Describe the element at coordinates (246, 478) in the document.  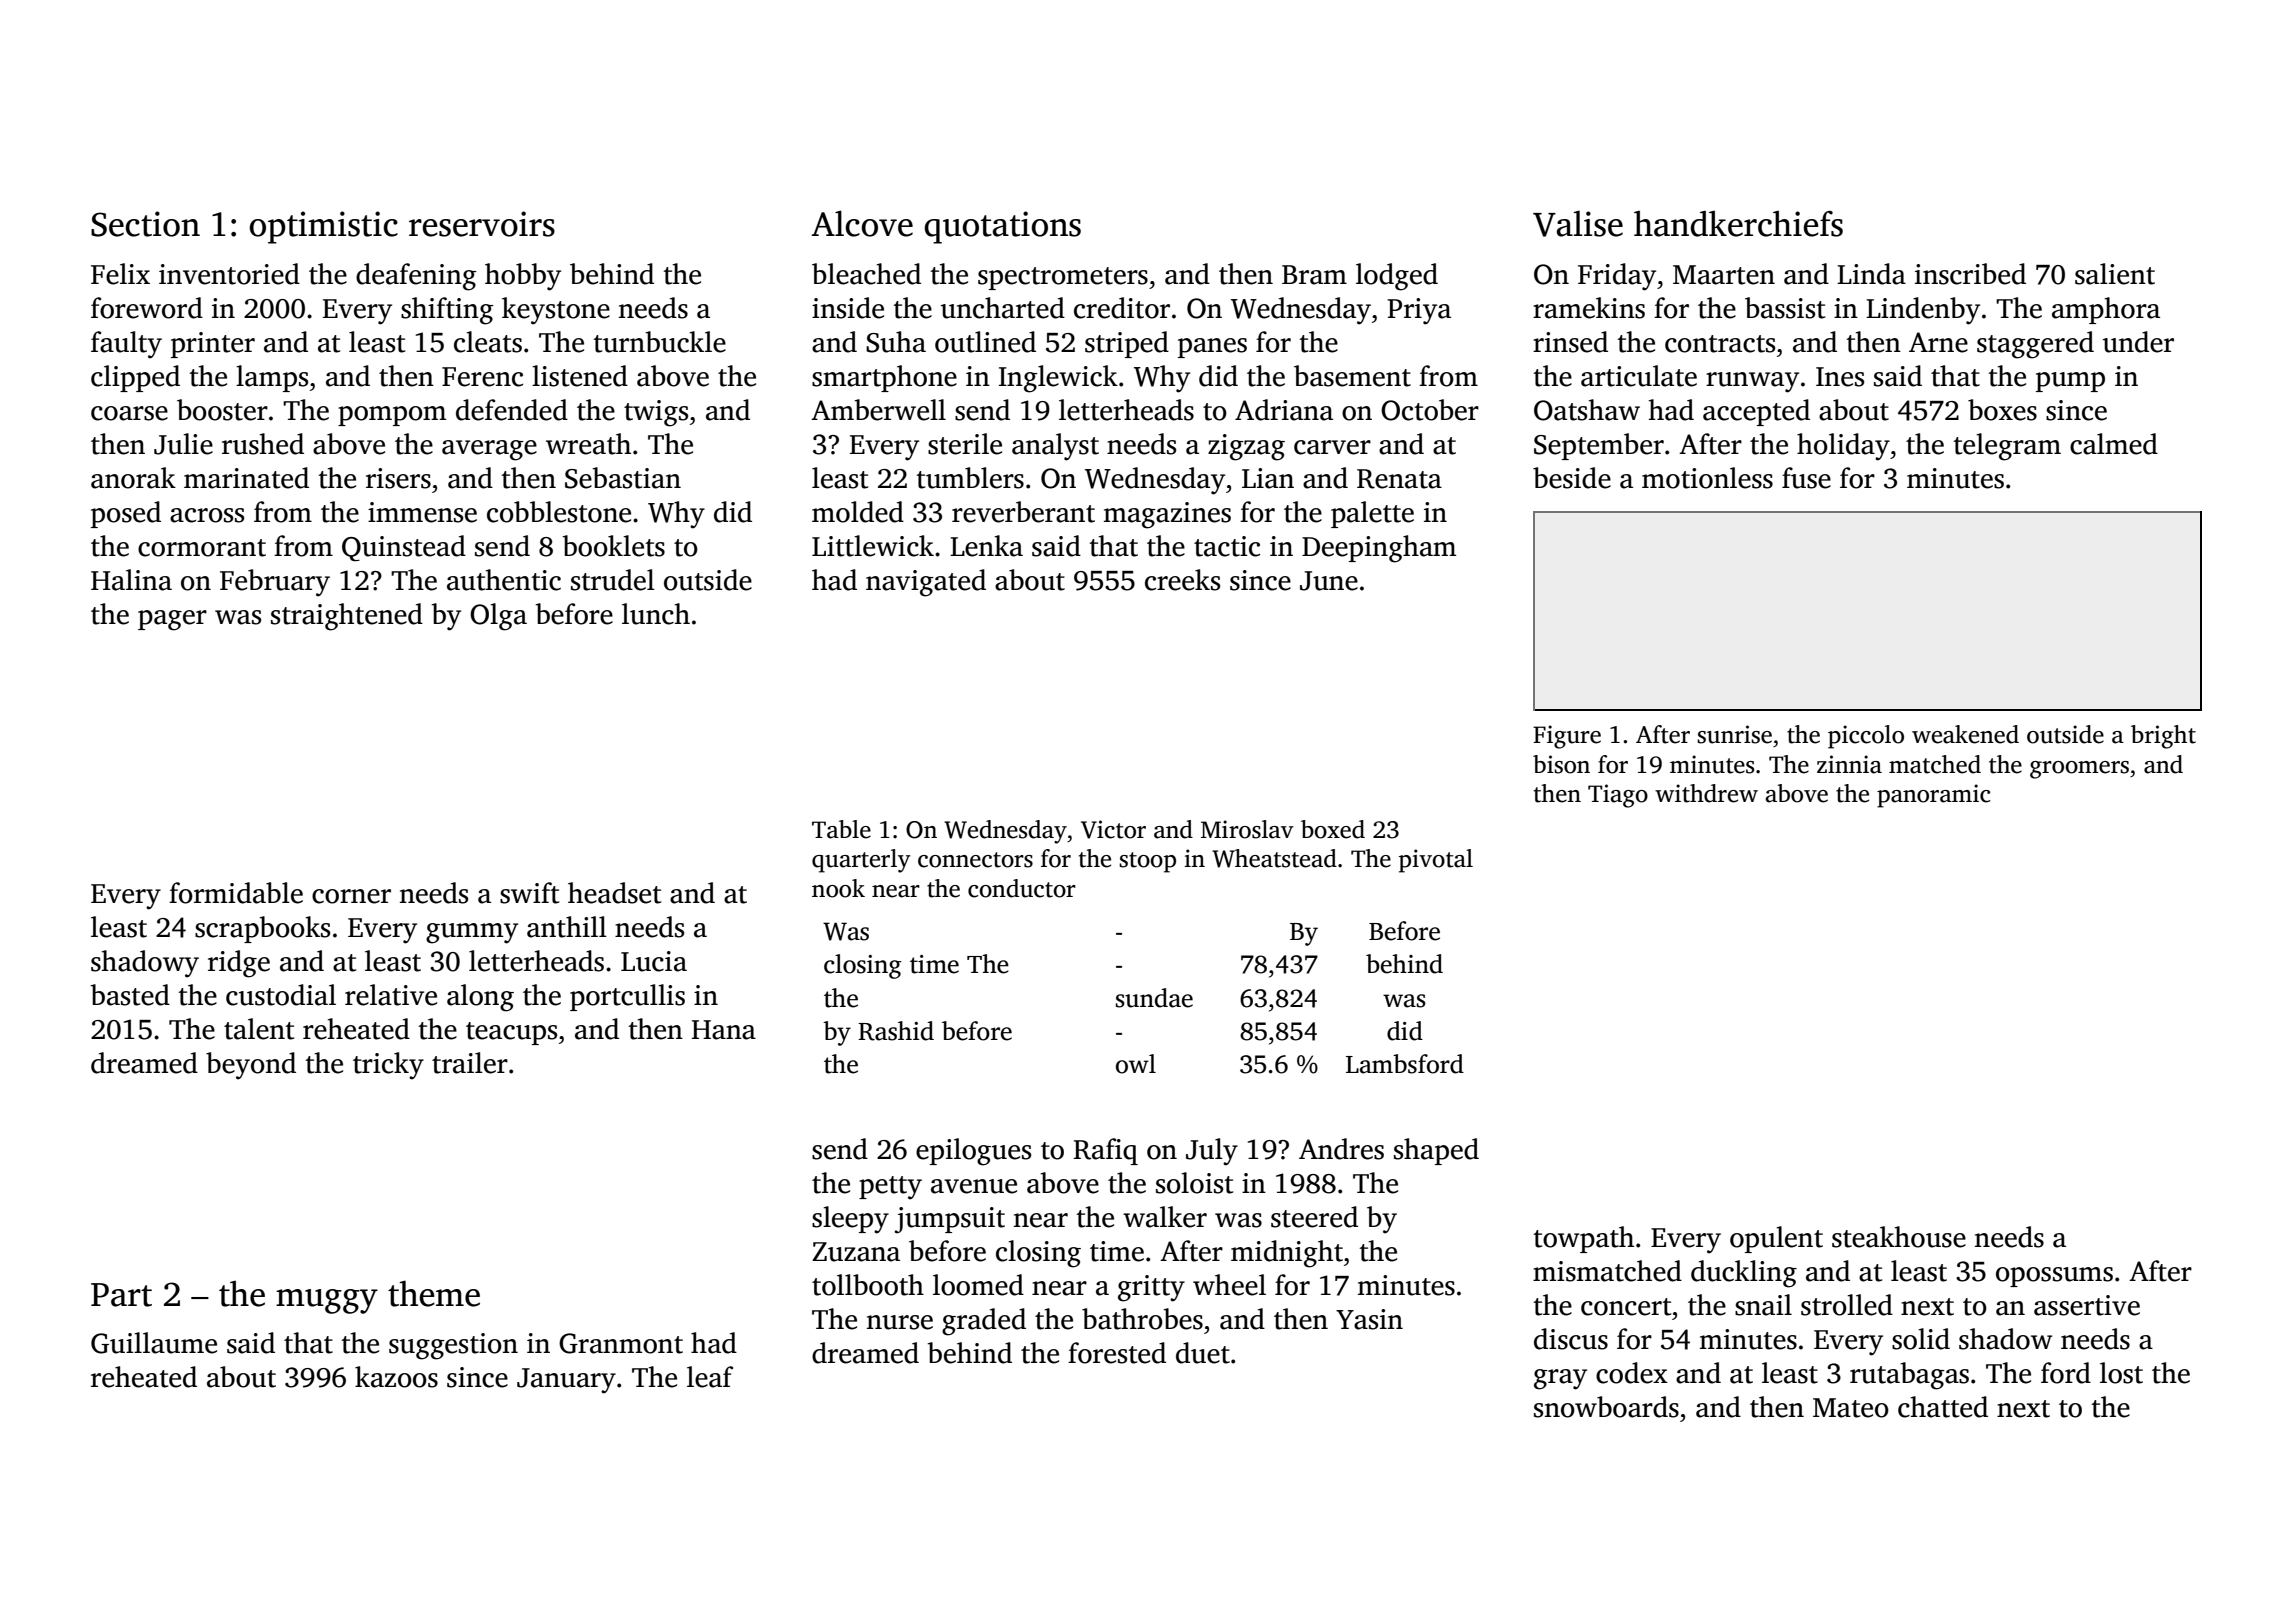
I see `marinated` at that location.
